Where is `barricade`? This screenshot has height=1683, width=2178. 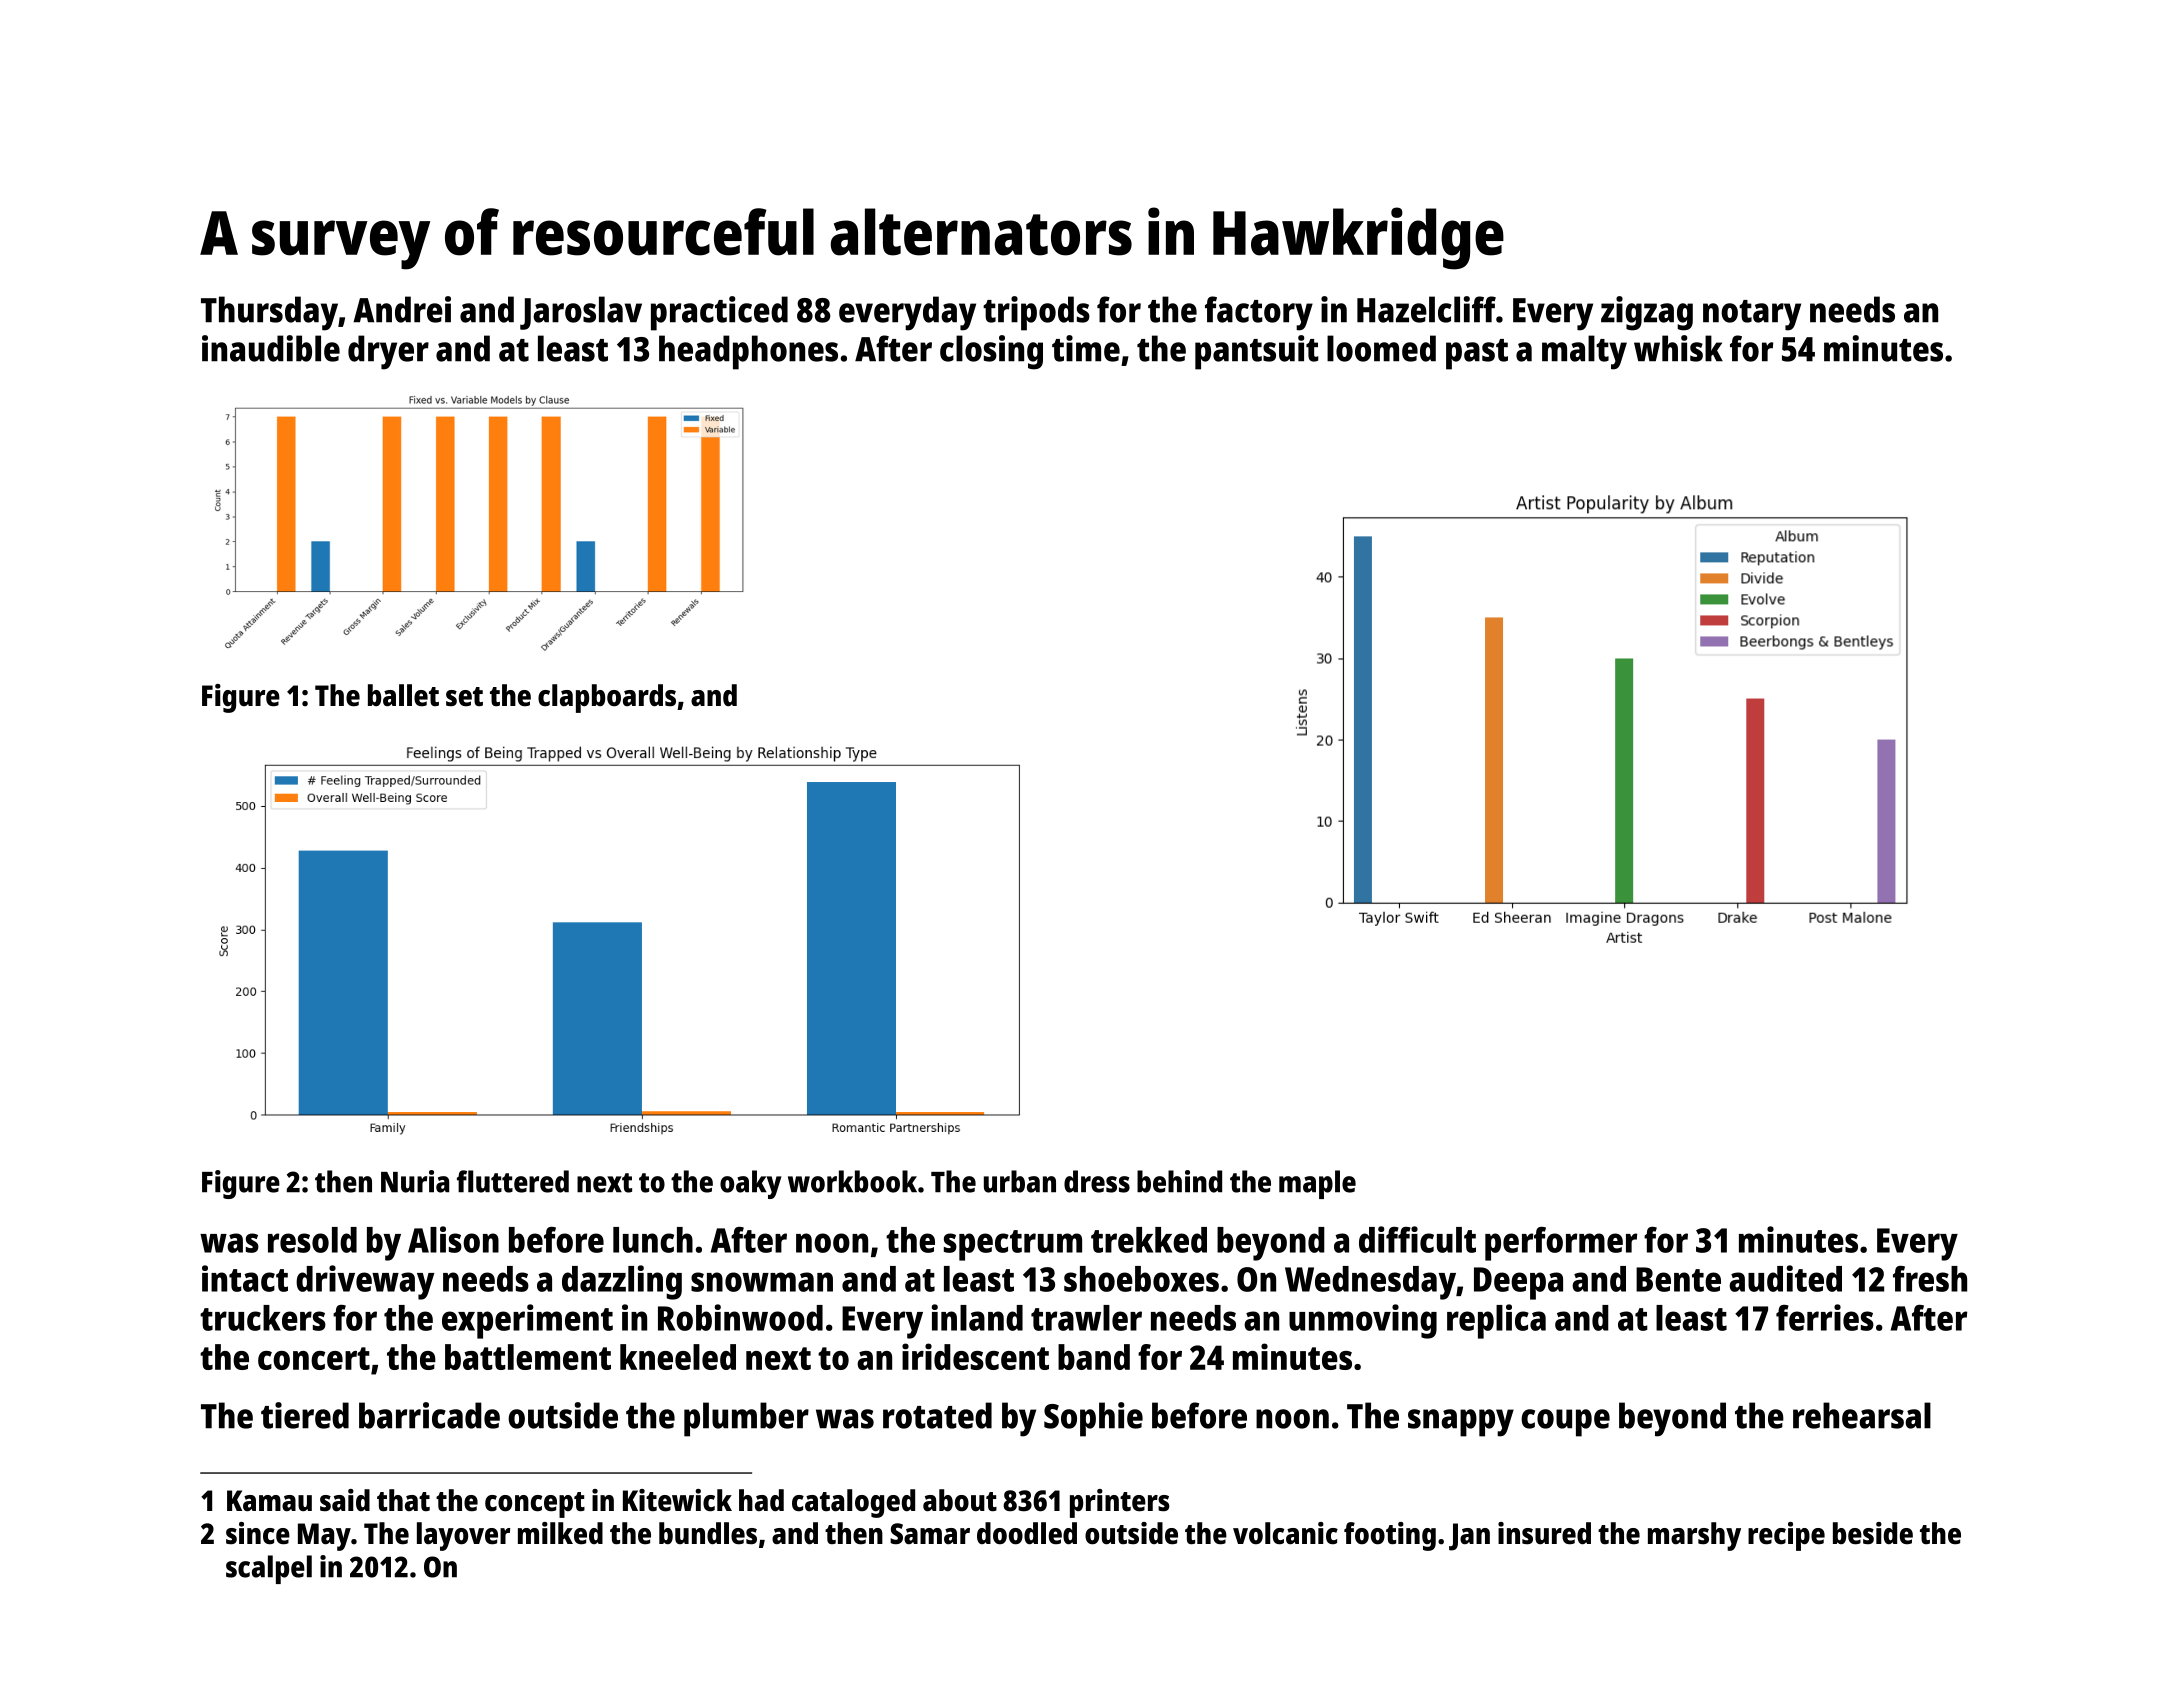 barricade is located at coordinates (429, 1415).
